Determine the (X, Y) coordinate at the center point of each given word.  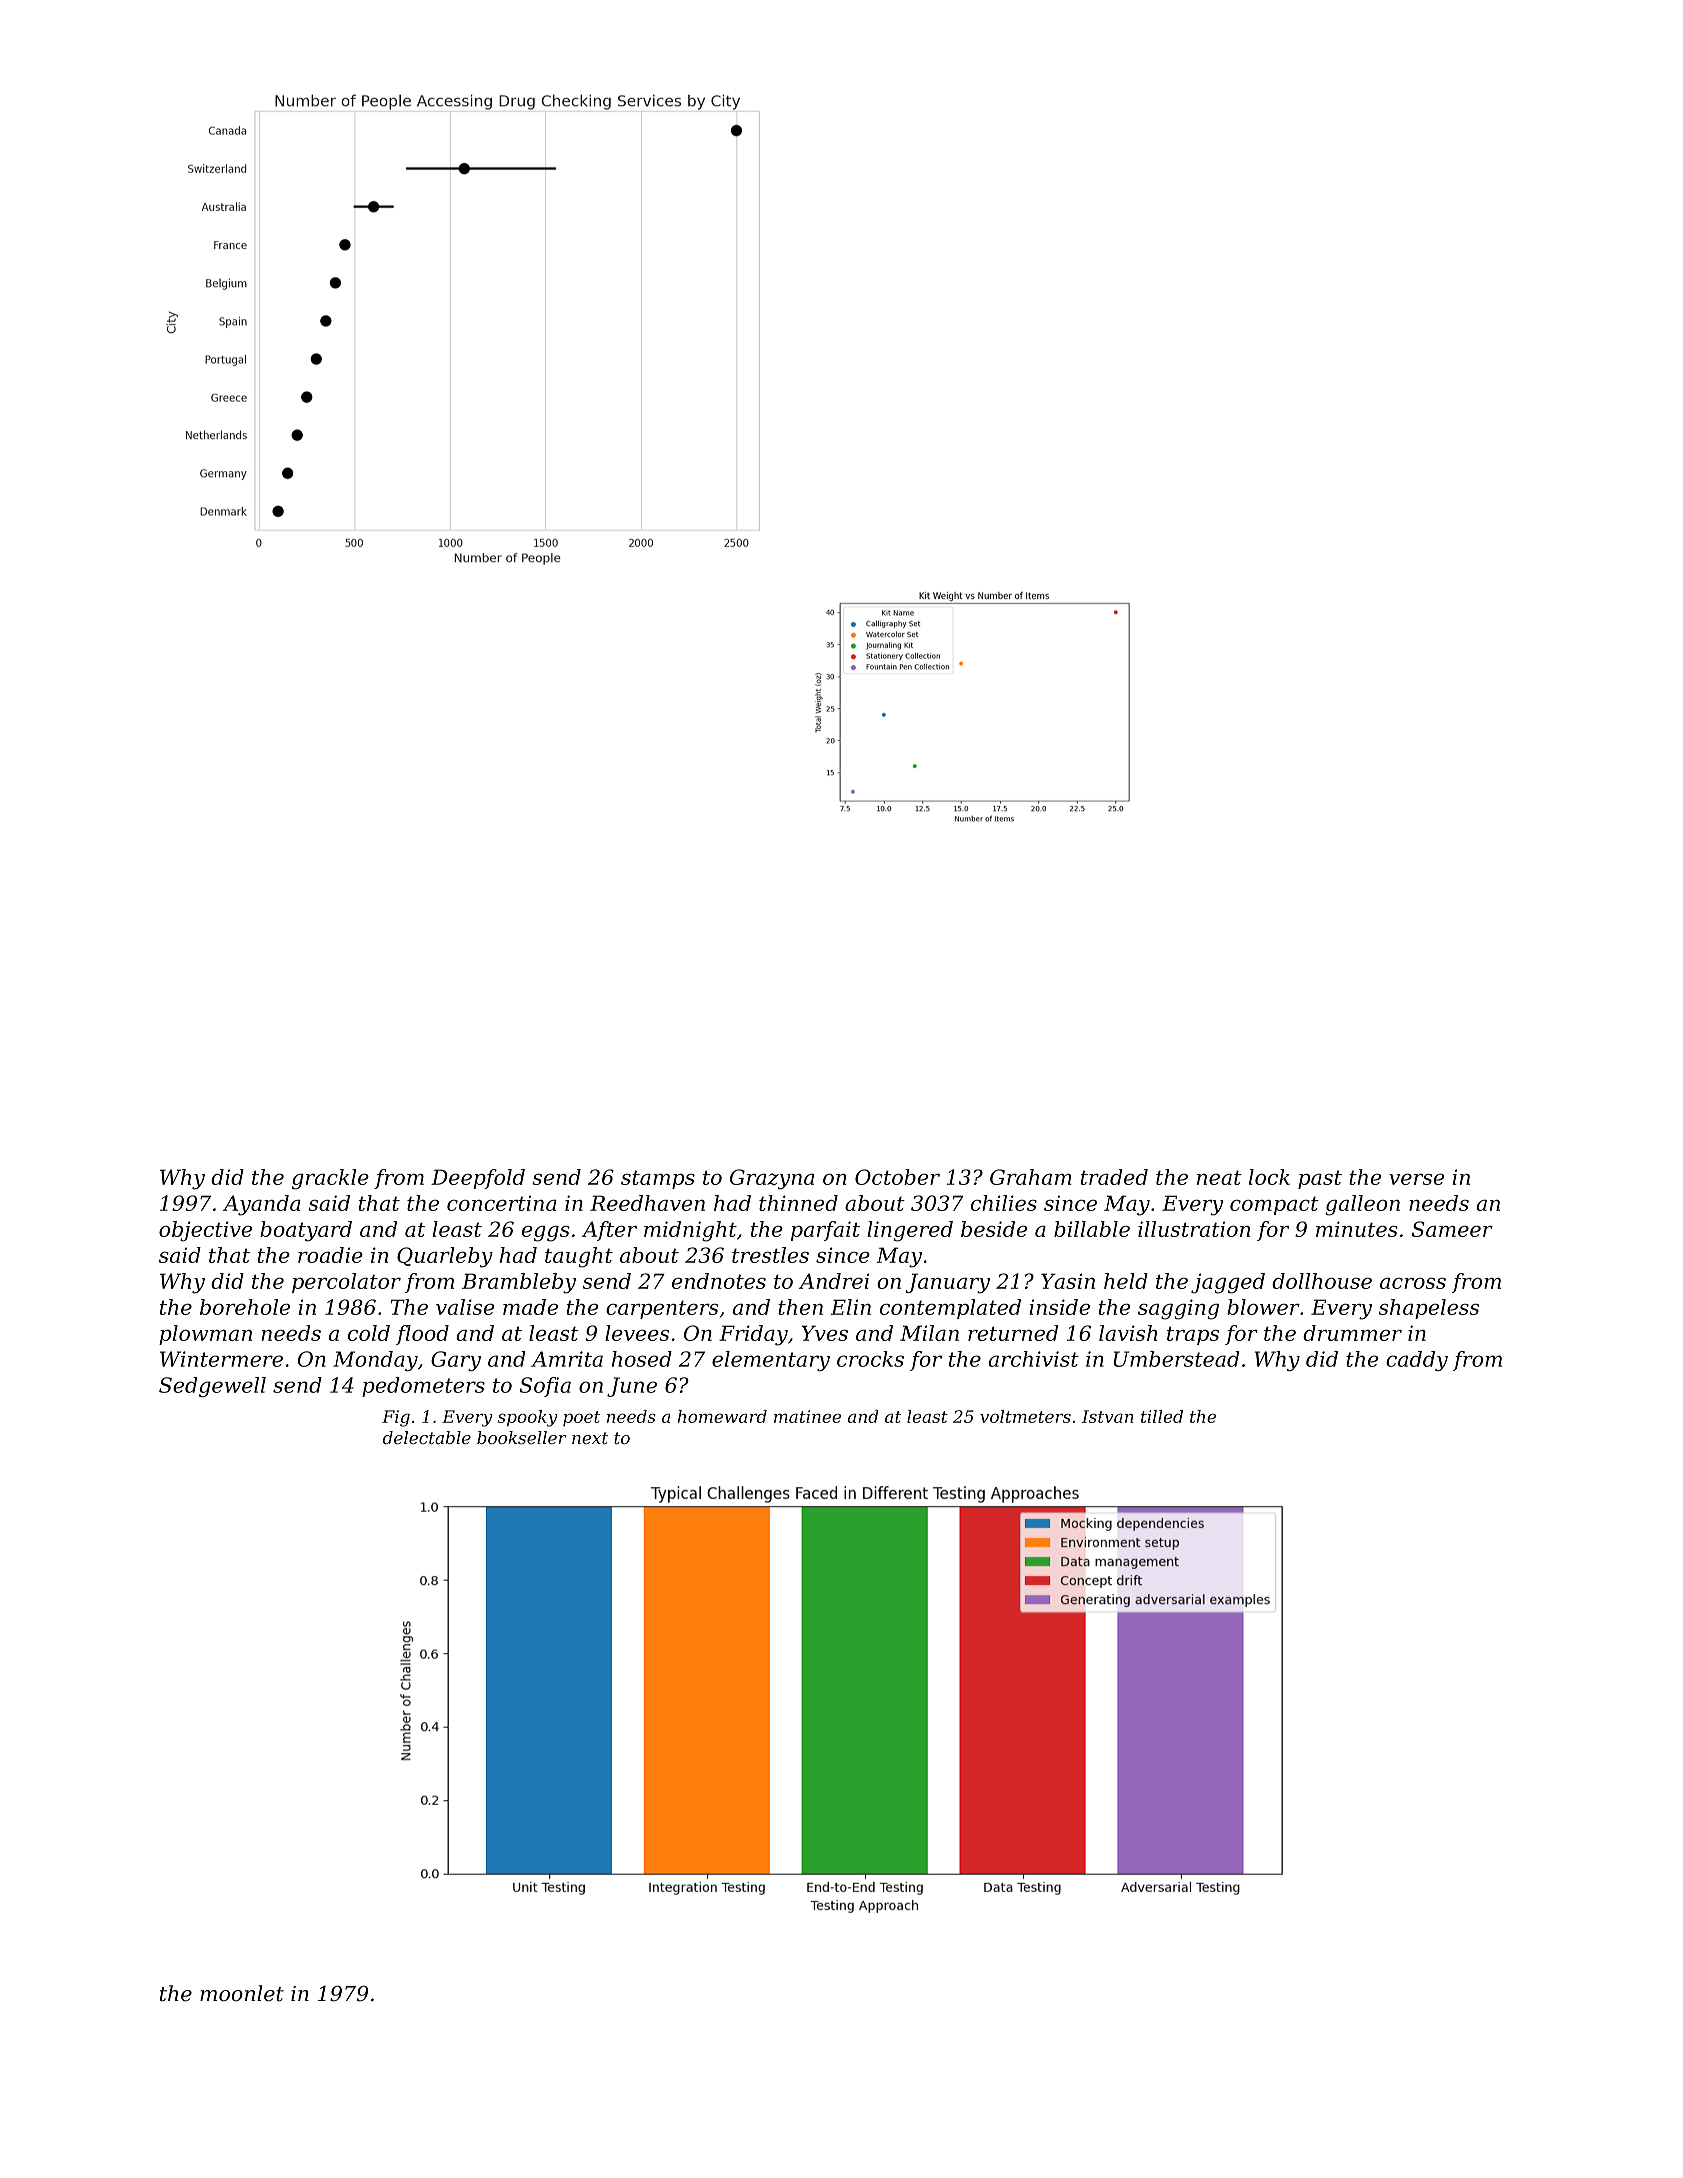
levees (637, 1333)
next (590, 1438)
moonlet (242, 1993)
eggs (546, 1234)
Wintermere (221, 1359)
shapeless (1429, 1309)
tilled (1162, 1416)
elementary (771, 1361)
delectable (427, 1437)
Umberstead (1177, 1359)
